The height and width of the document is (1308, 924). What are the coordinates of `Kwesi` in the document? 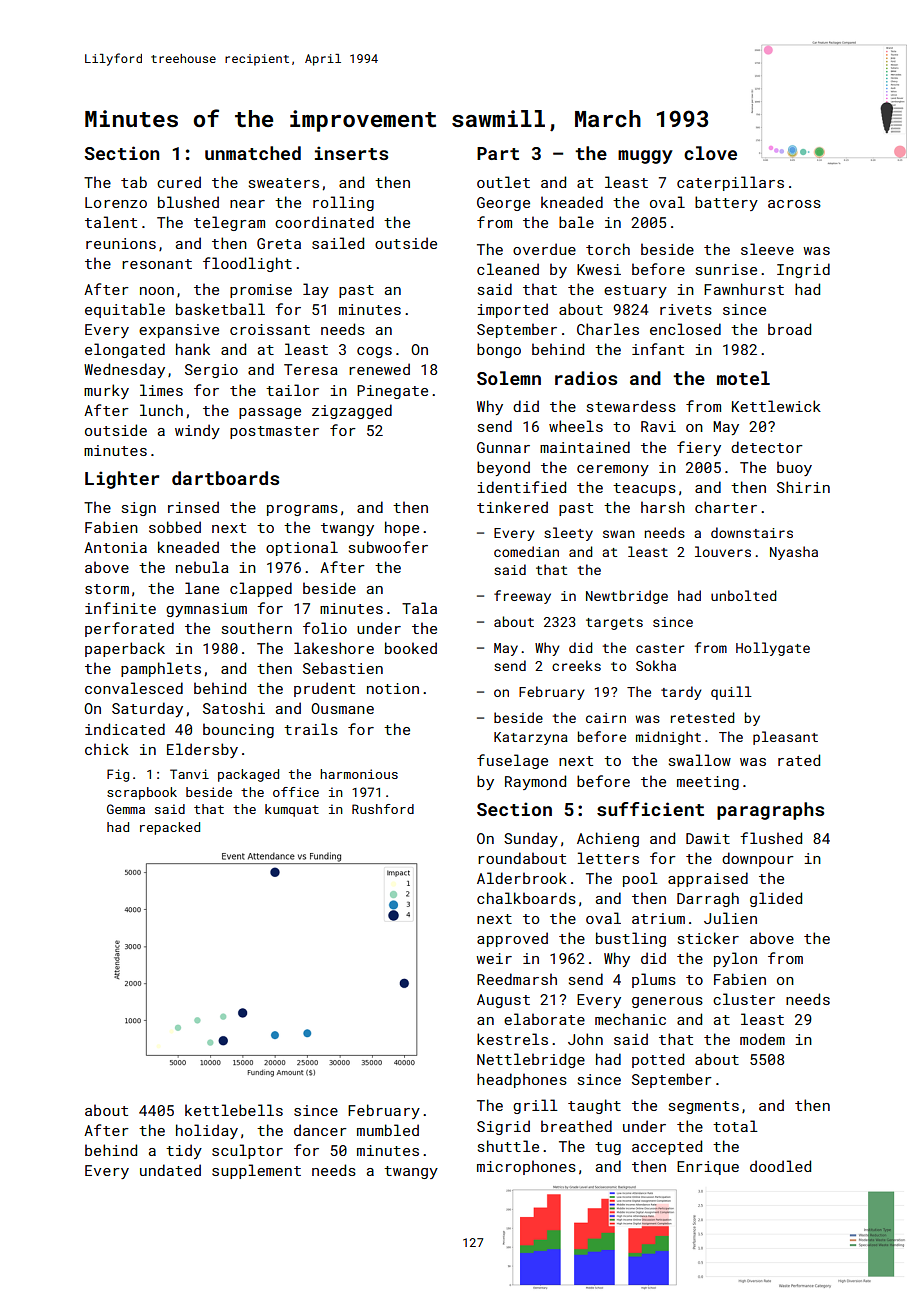 It's located at (599, 269).
